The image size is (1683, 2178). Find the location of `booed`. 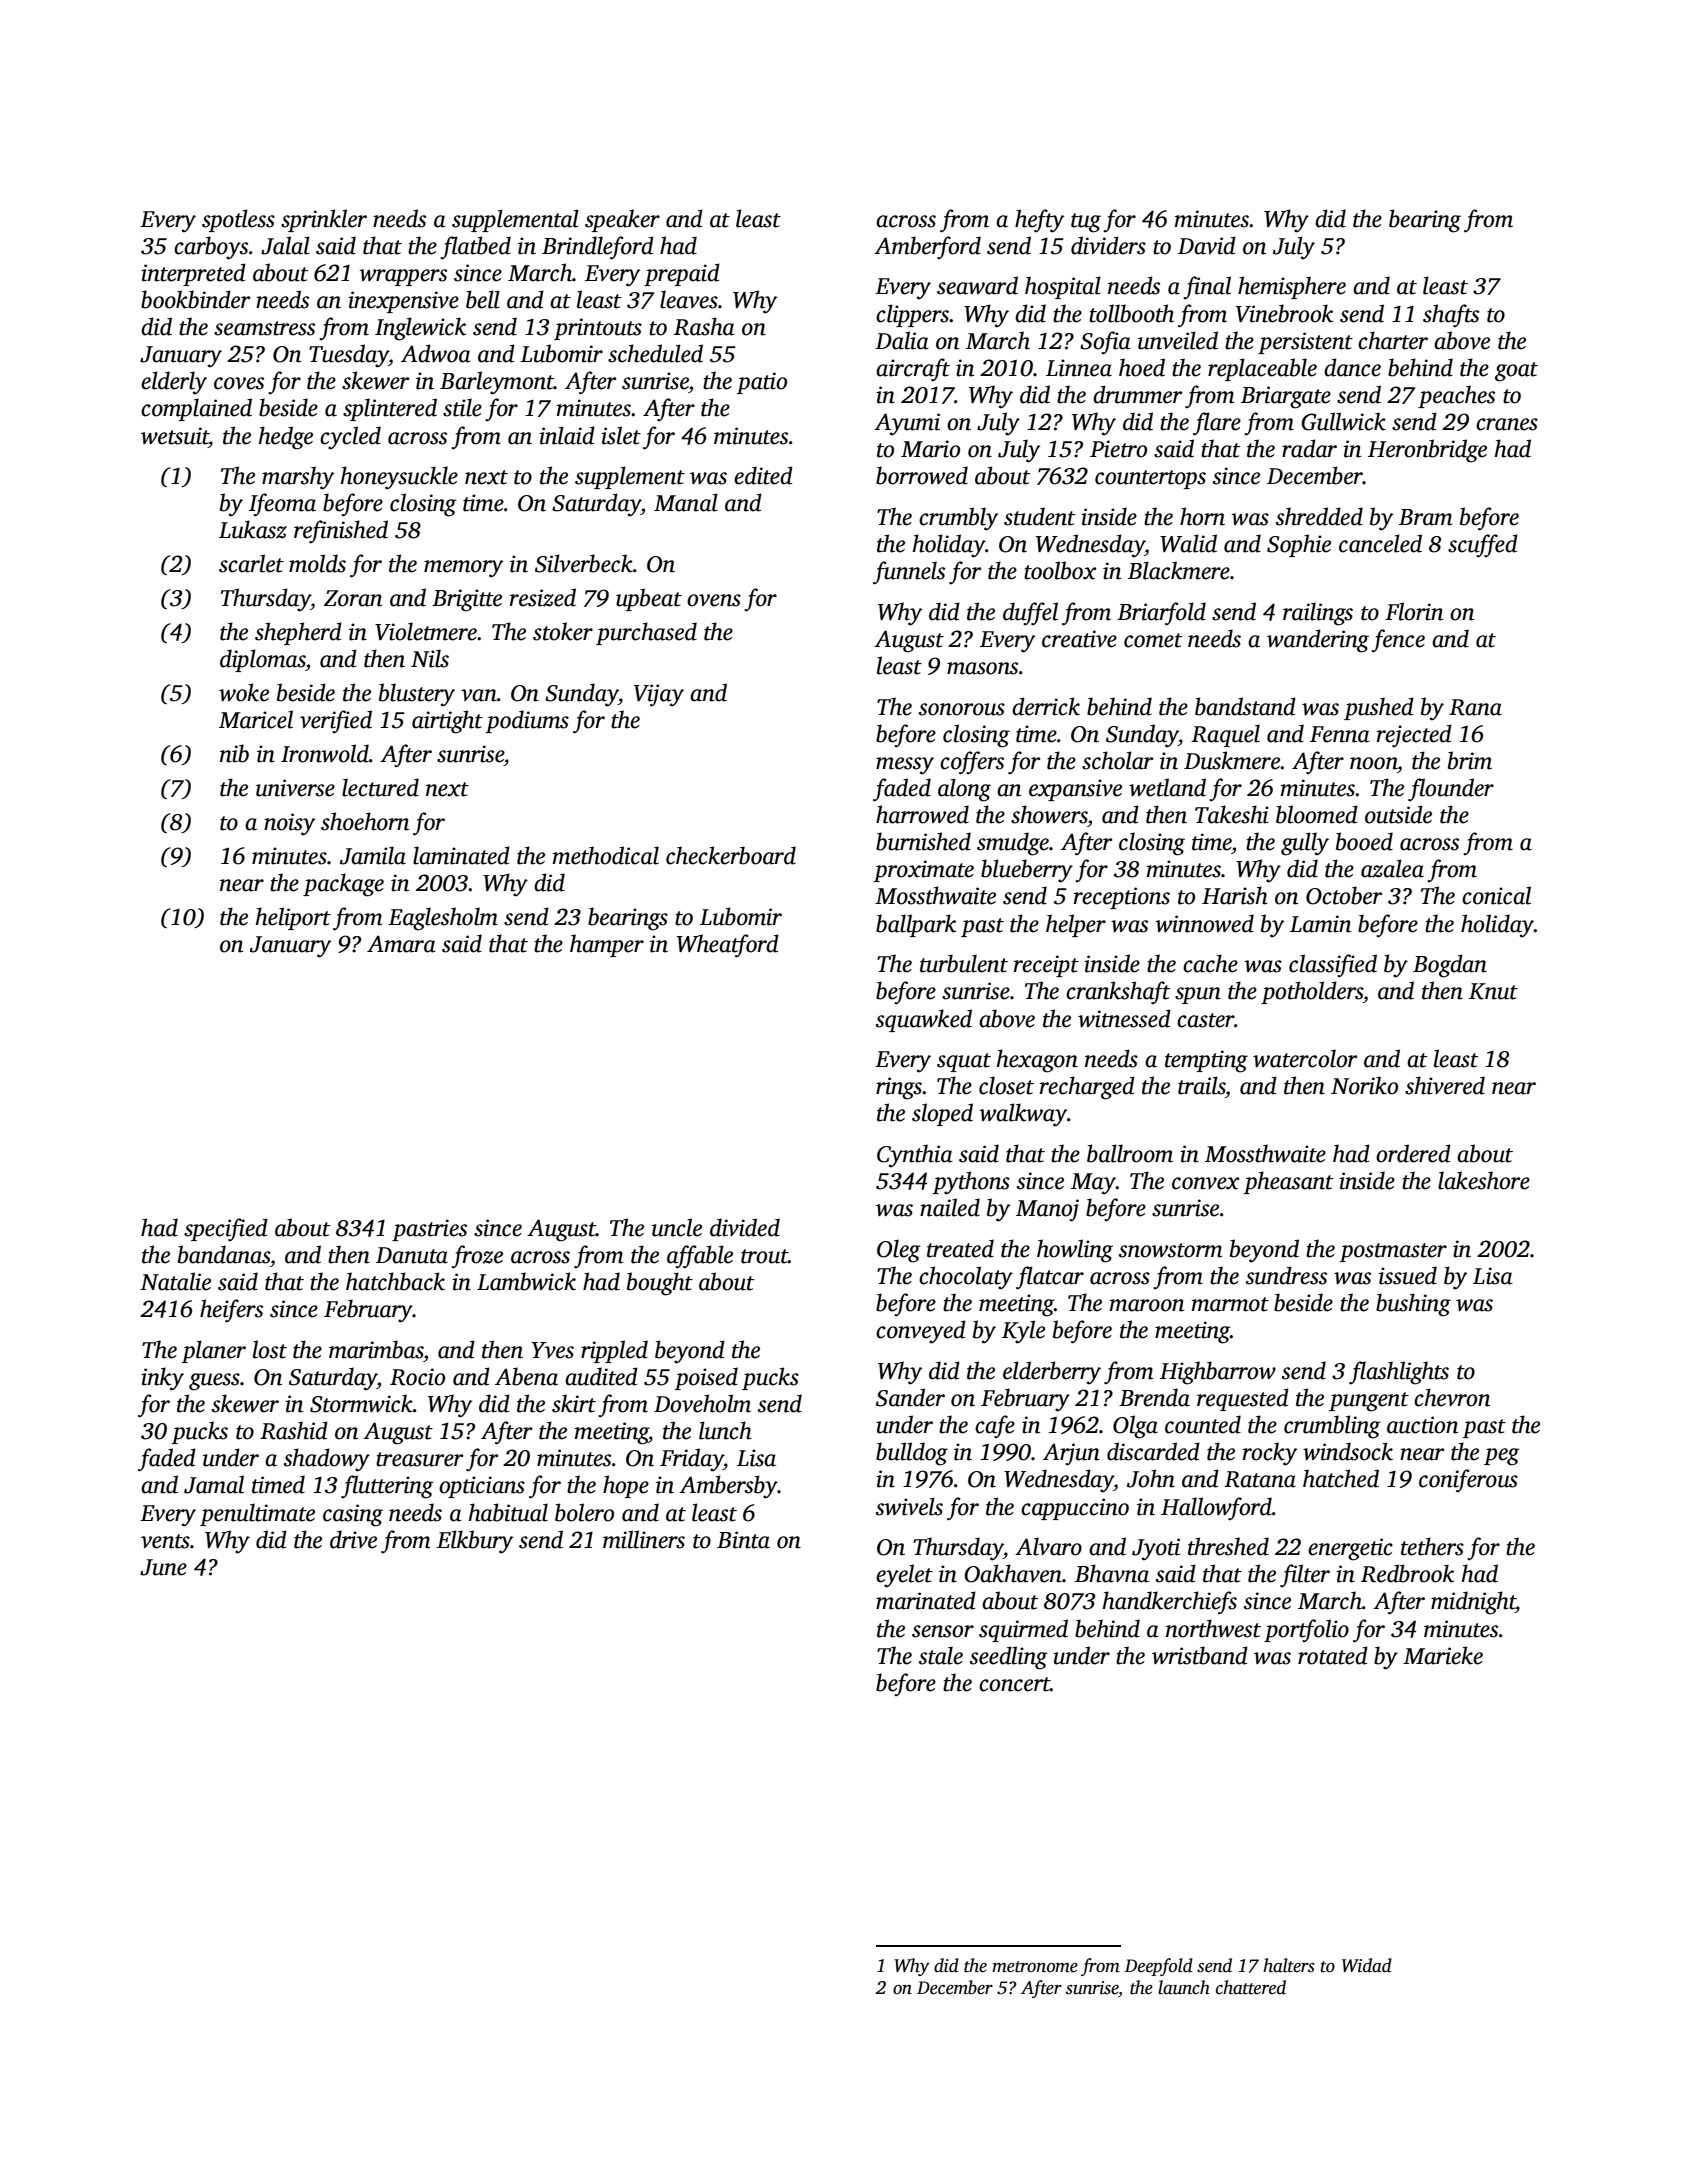

booed is located at coordinates (1364, 841).
